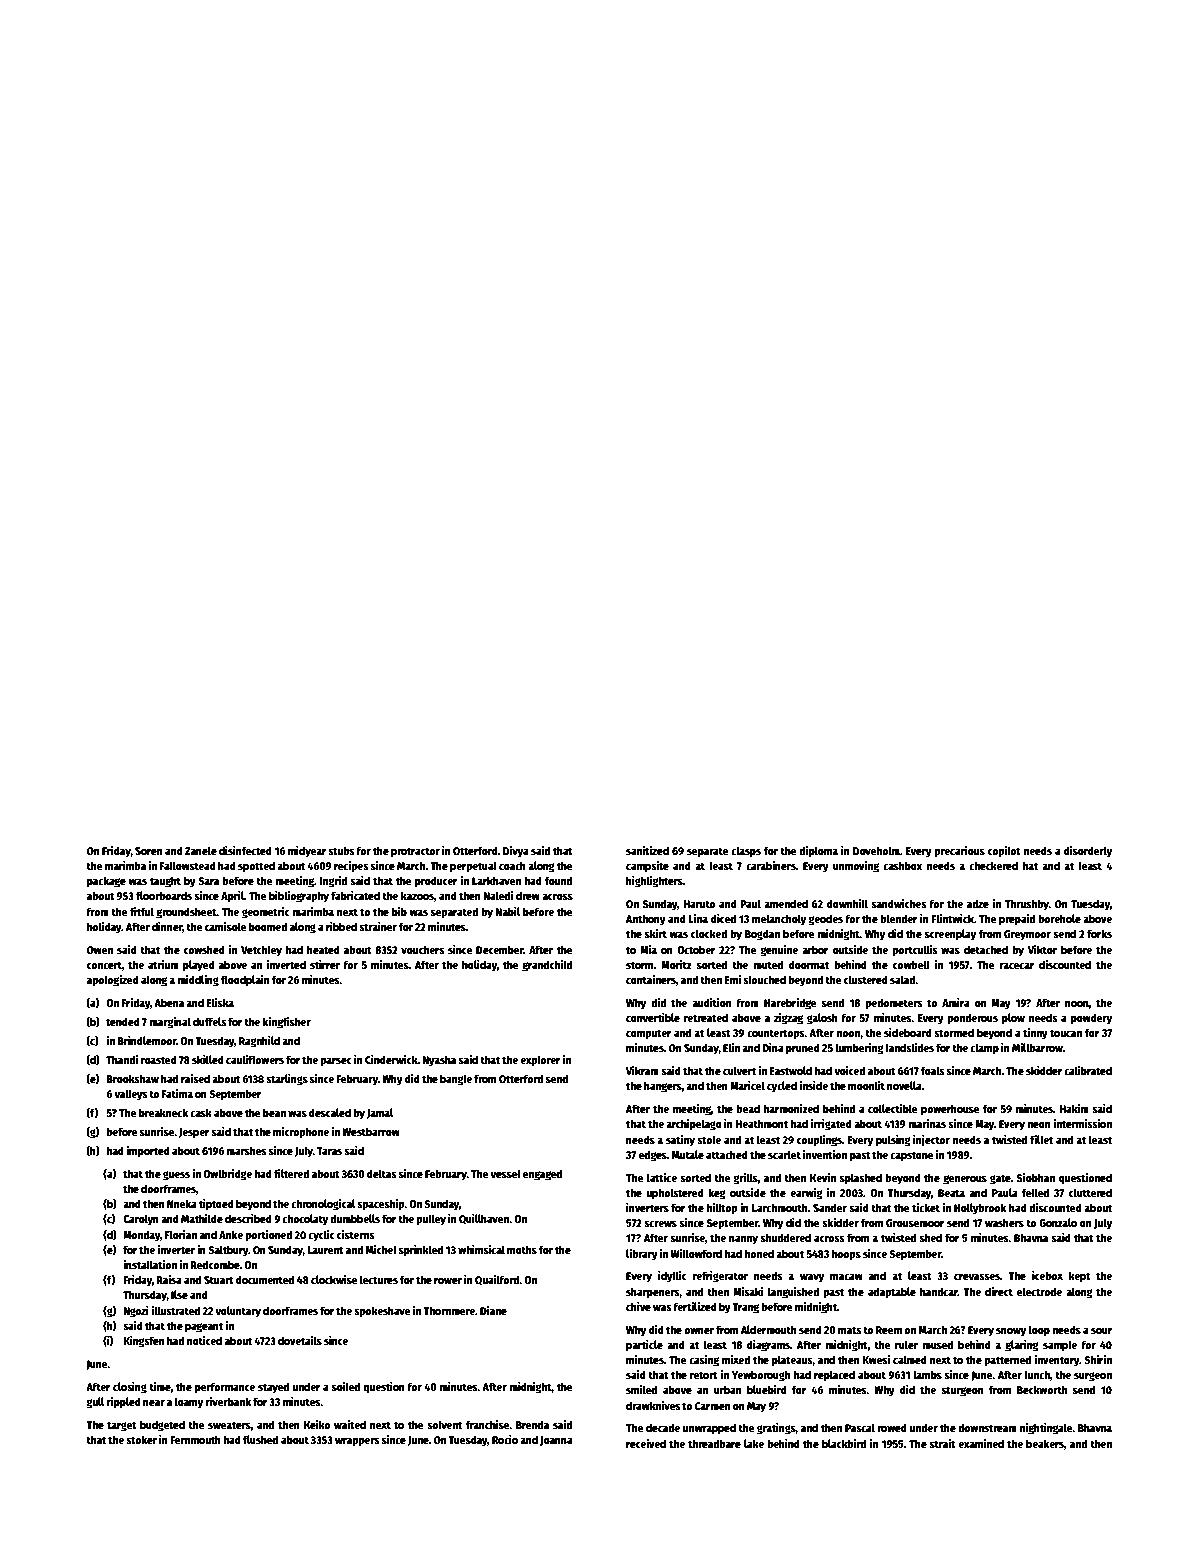 The image size is (1199, 1551). What do you see at coordinates (972, 1019) in the screenshot?
I see `ponderous` at bounding box center [972, 1019].
